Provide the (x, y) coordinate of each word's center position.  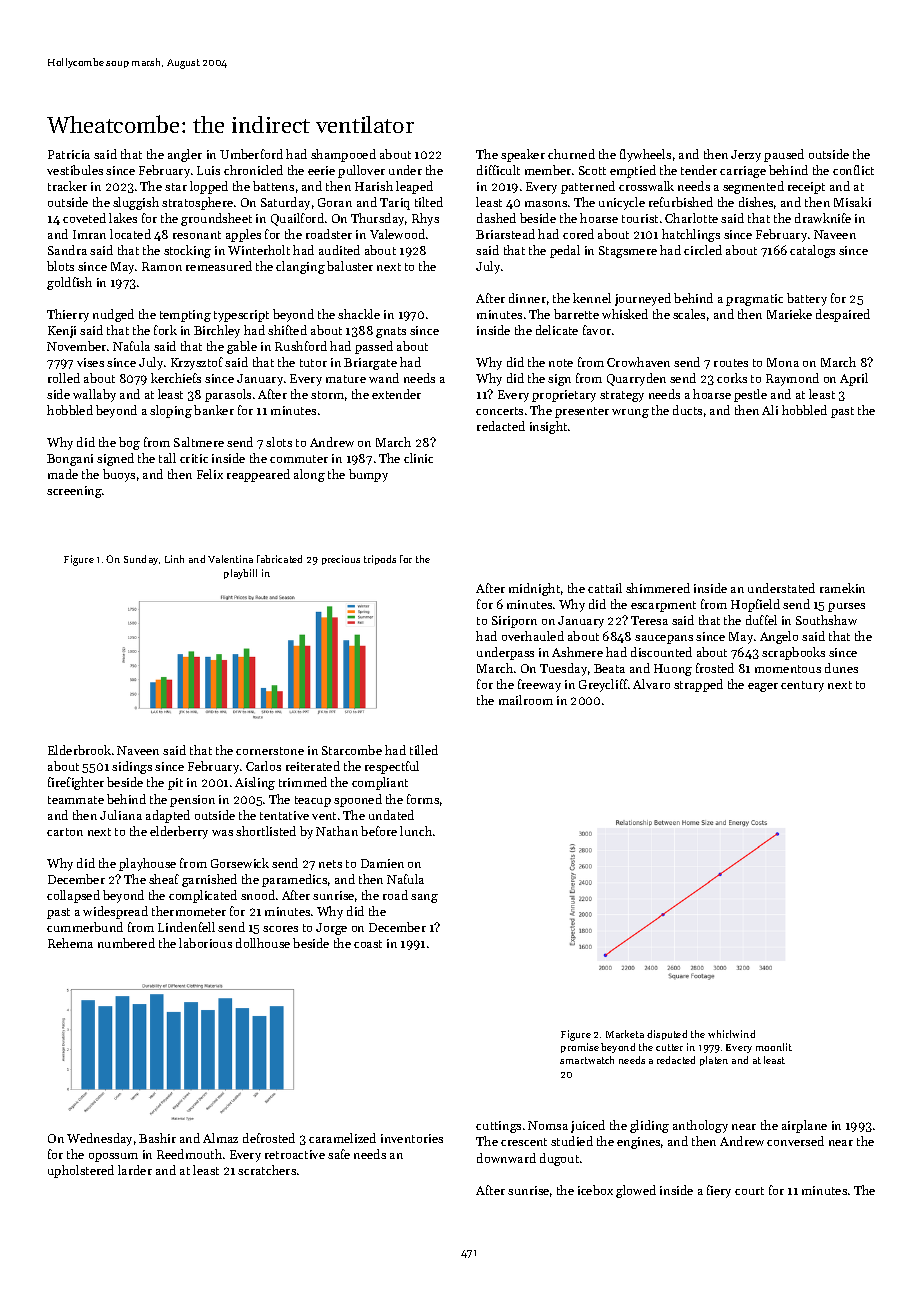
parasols (228, 395)
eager (763, 687)
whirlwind (731, 1034)
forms (423, 799)
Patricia (69, 154)
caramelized (342, 1138)
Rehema (70, 943)
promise (580, 1048)
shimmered (658, 588)
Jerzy (746, 156)
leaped (414, 187)
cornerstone (270, 751)
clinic (418, 458)
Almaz (220, 1138)
